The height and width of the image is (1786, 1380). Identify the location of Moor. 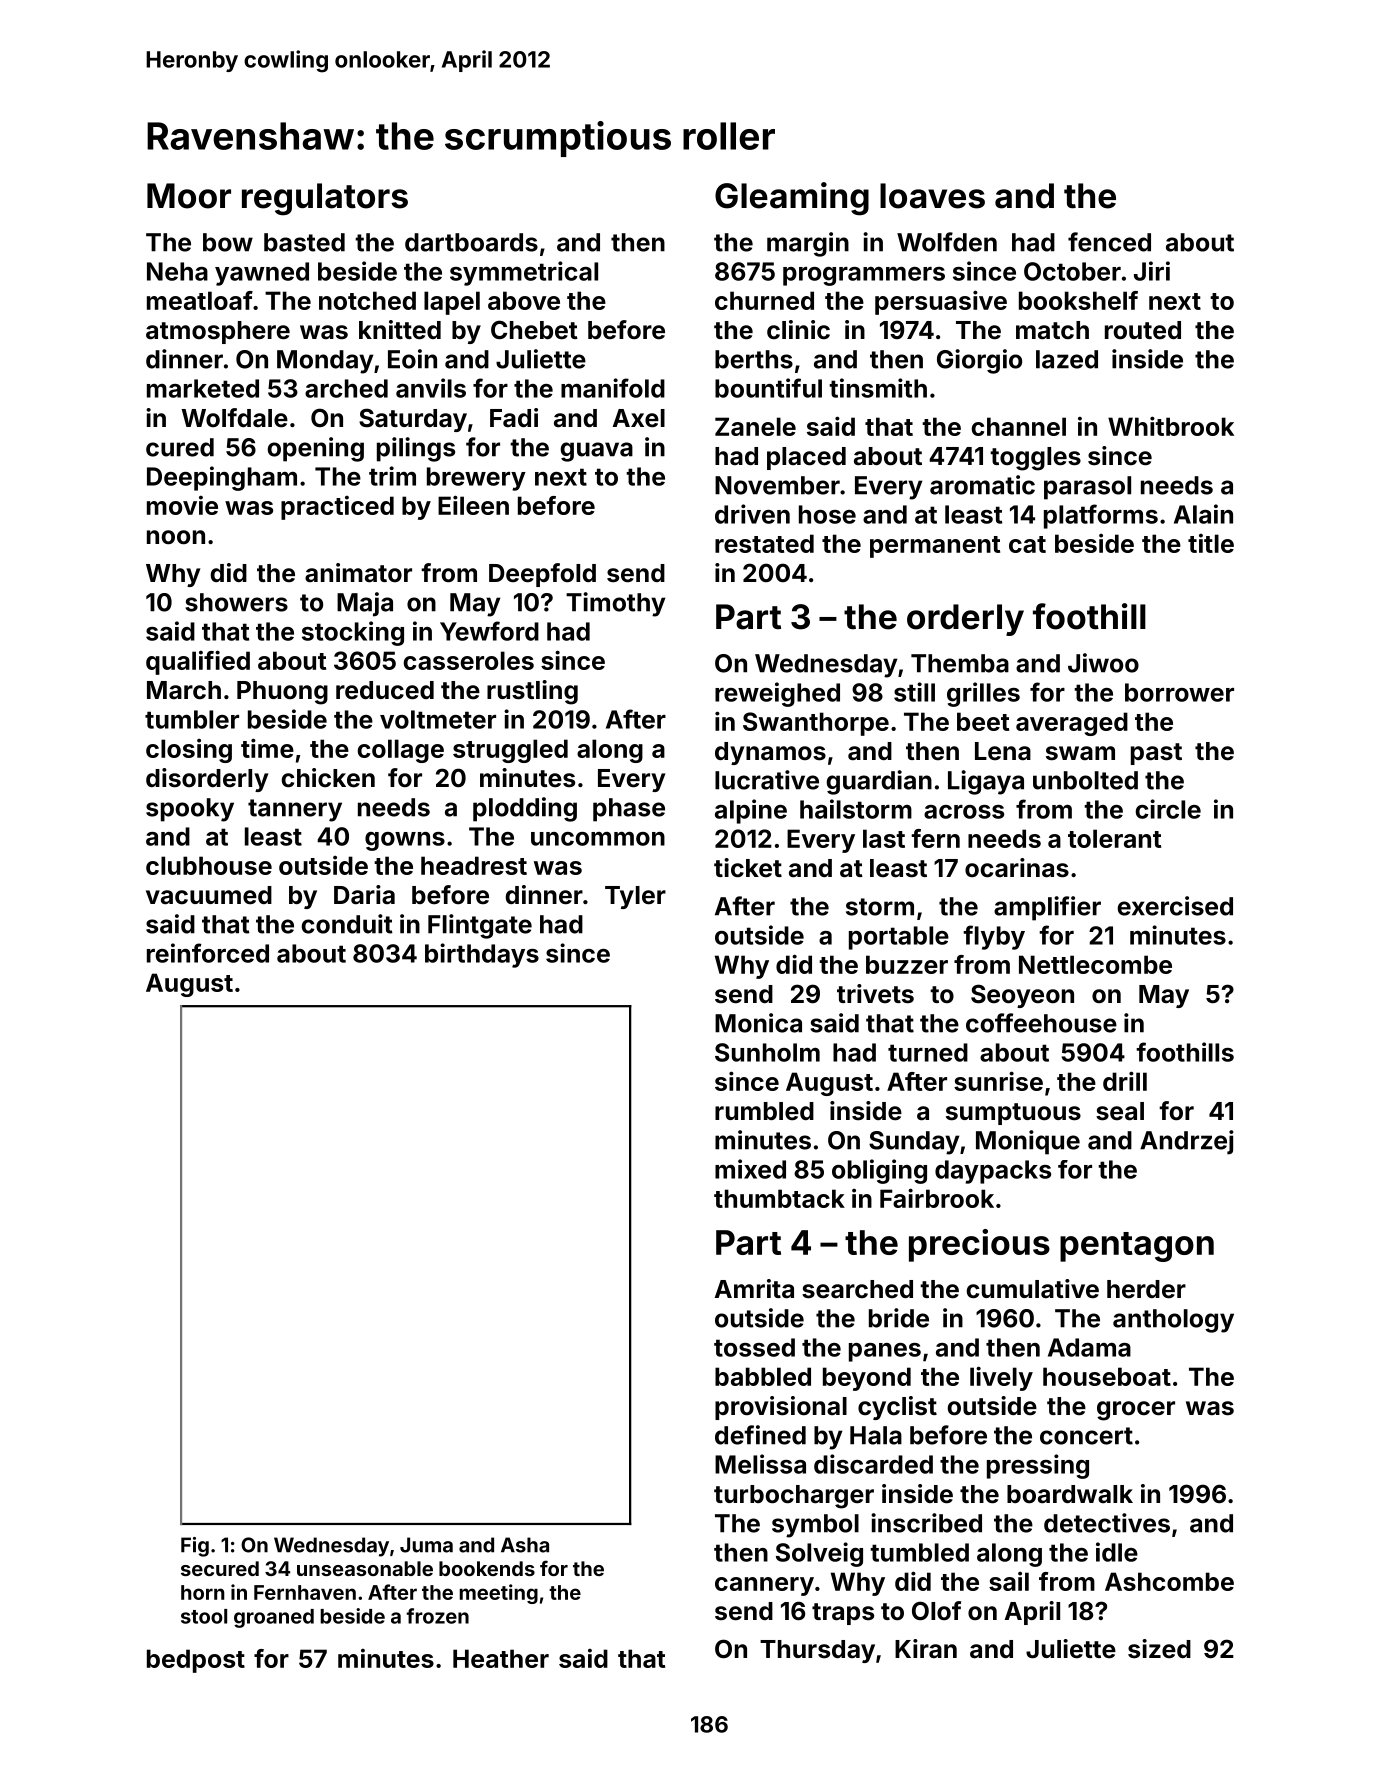
(189, 196).
